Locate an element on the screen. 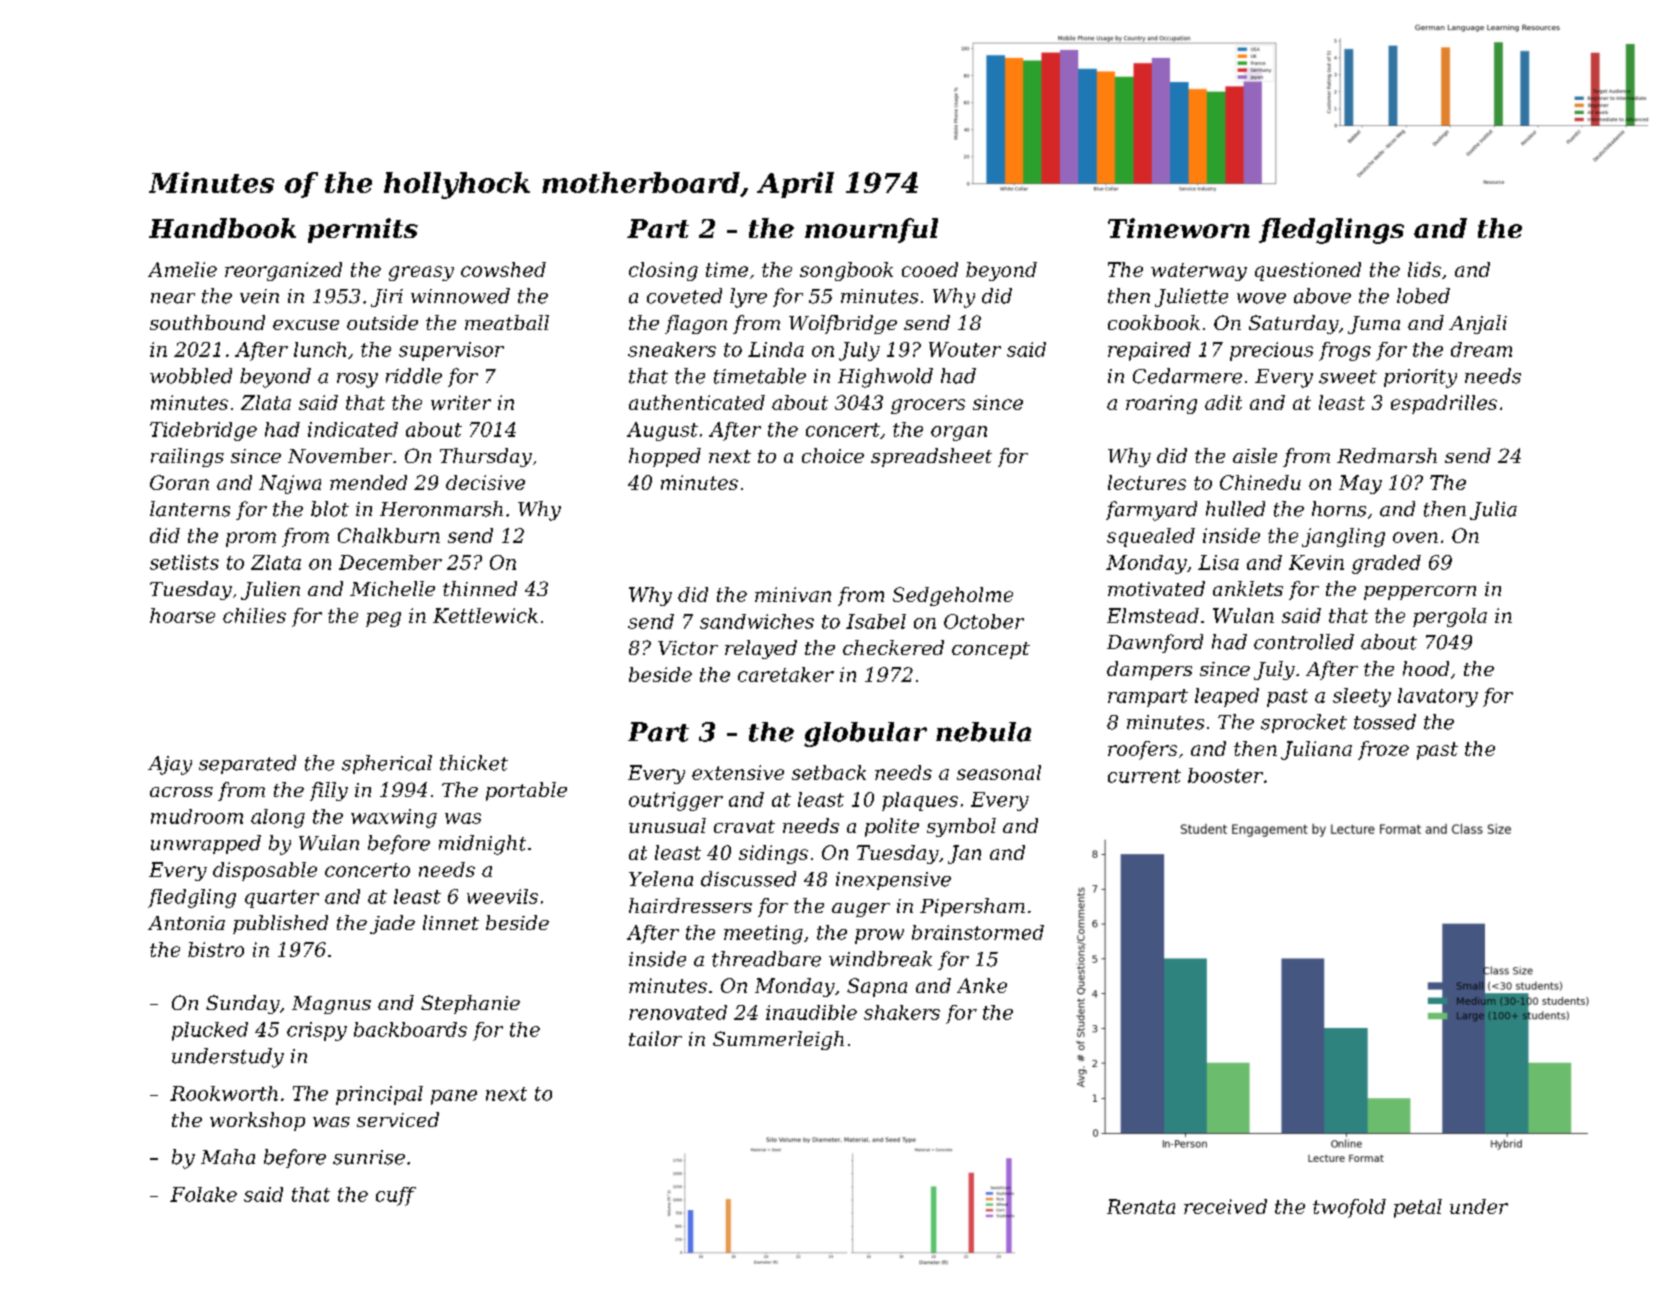 The width and height of the screenshot is (1676, 1295). dream is located at coordinates (1481, 349).
